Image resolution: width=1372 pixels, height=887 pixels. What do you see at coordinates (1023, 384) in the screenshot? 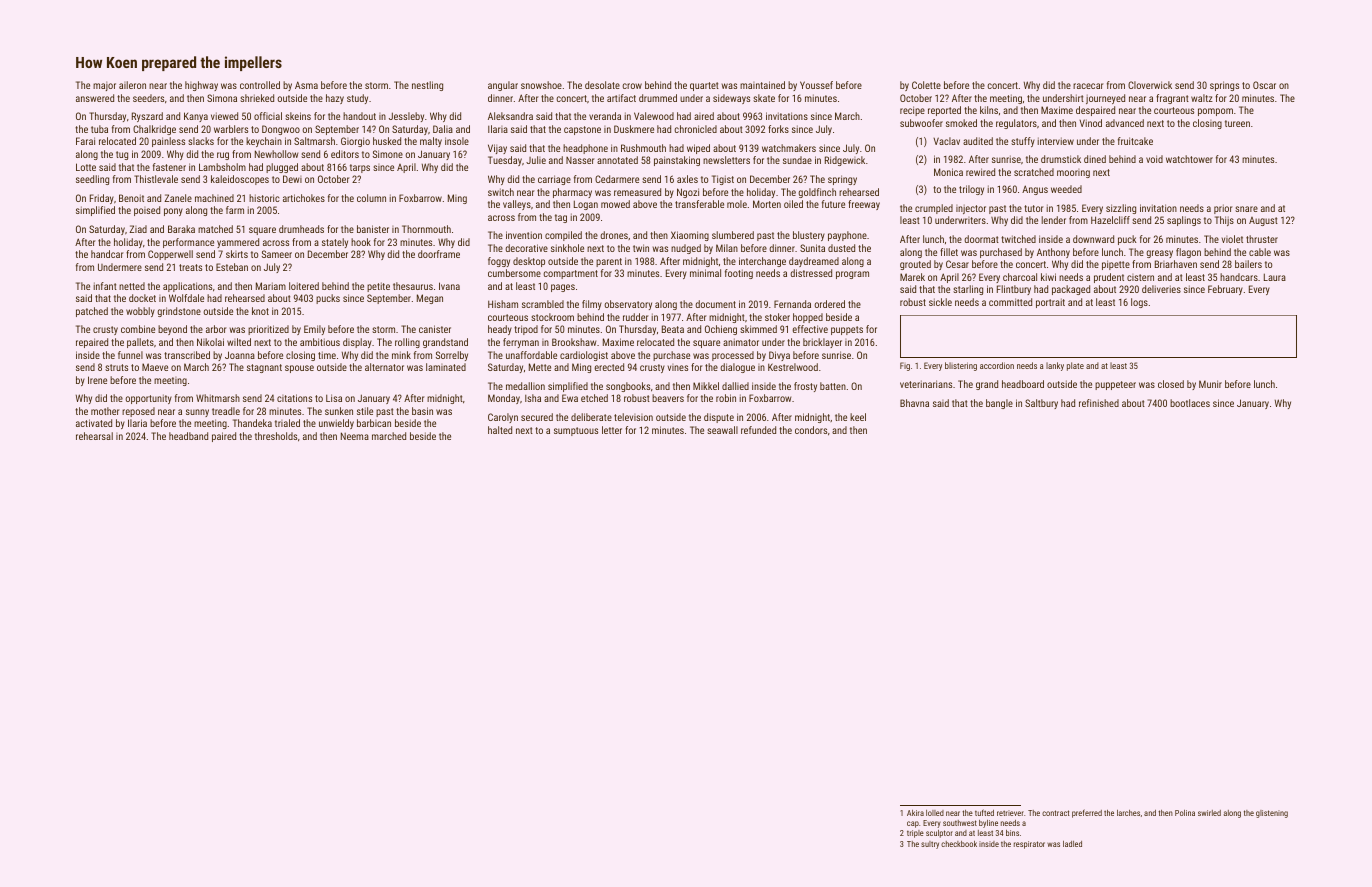
I see `headboard` at bounding box center [1023, 384].
